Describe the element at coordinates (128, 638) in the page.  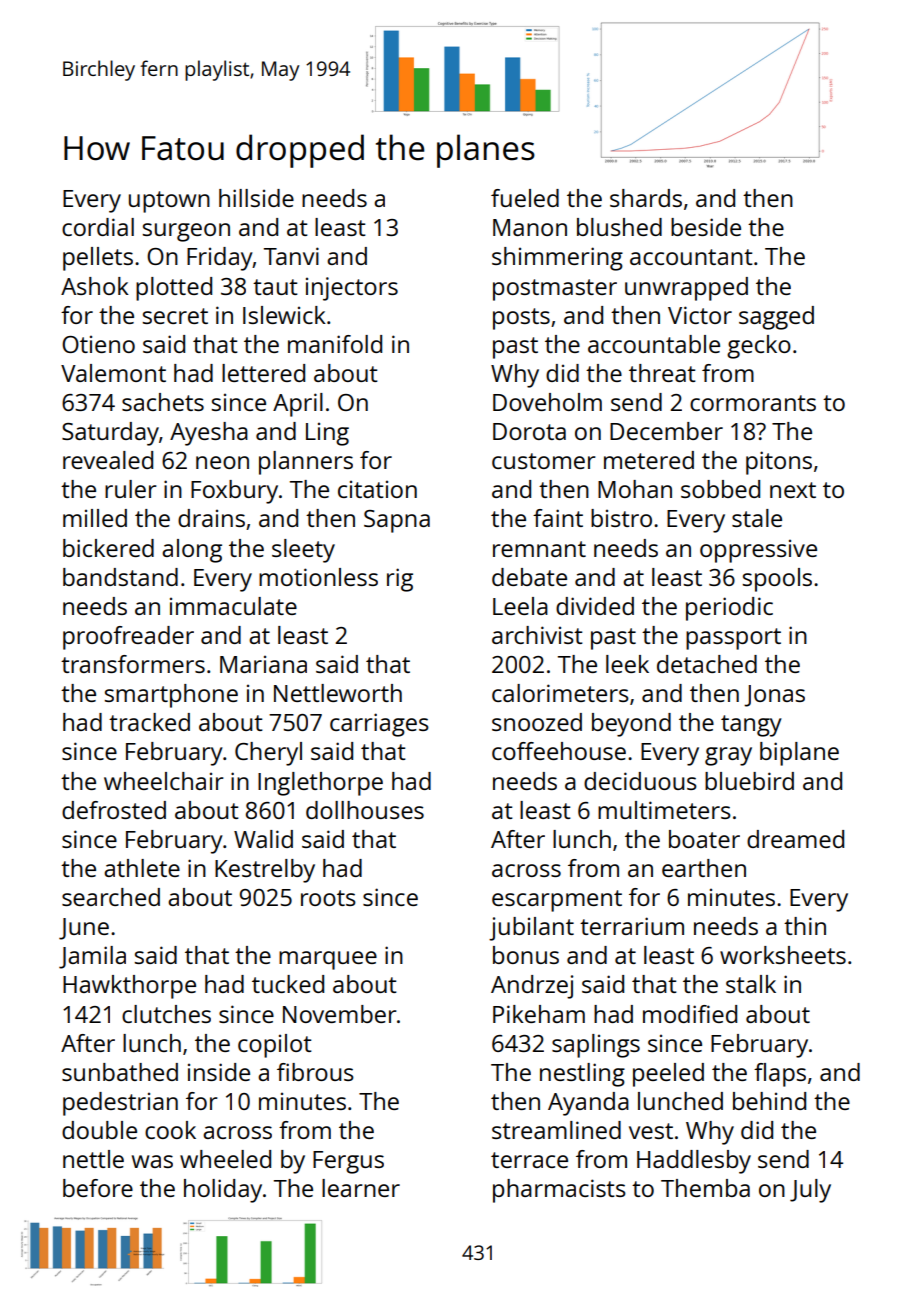
I see `proofreader` at that location.
